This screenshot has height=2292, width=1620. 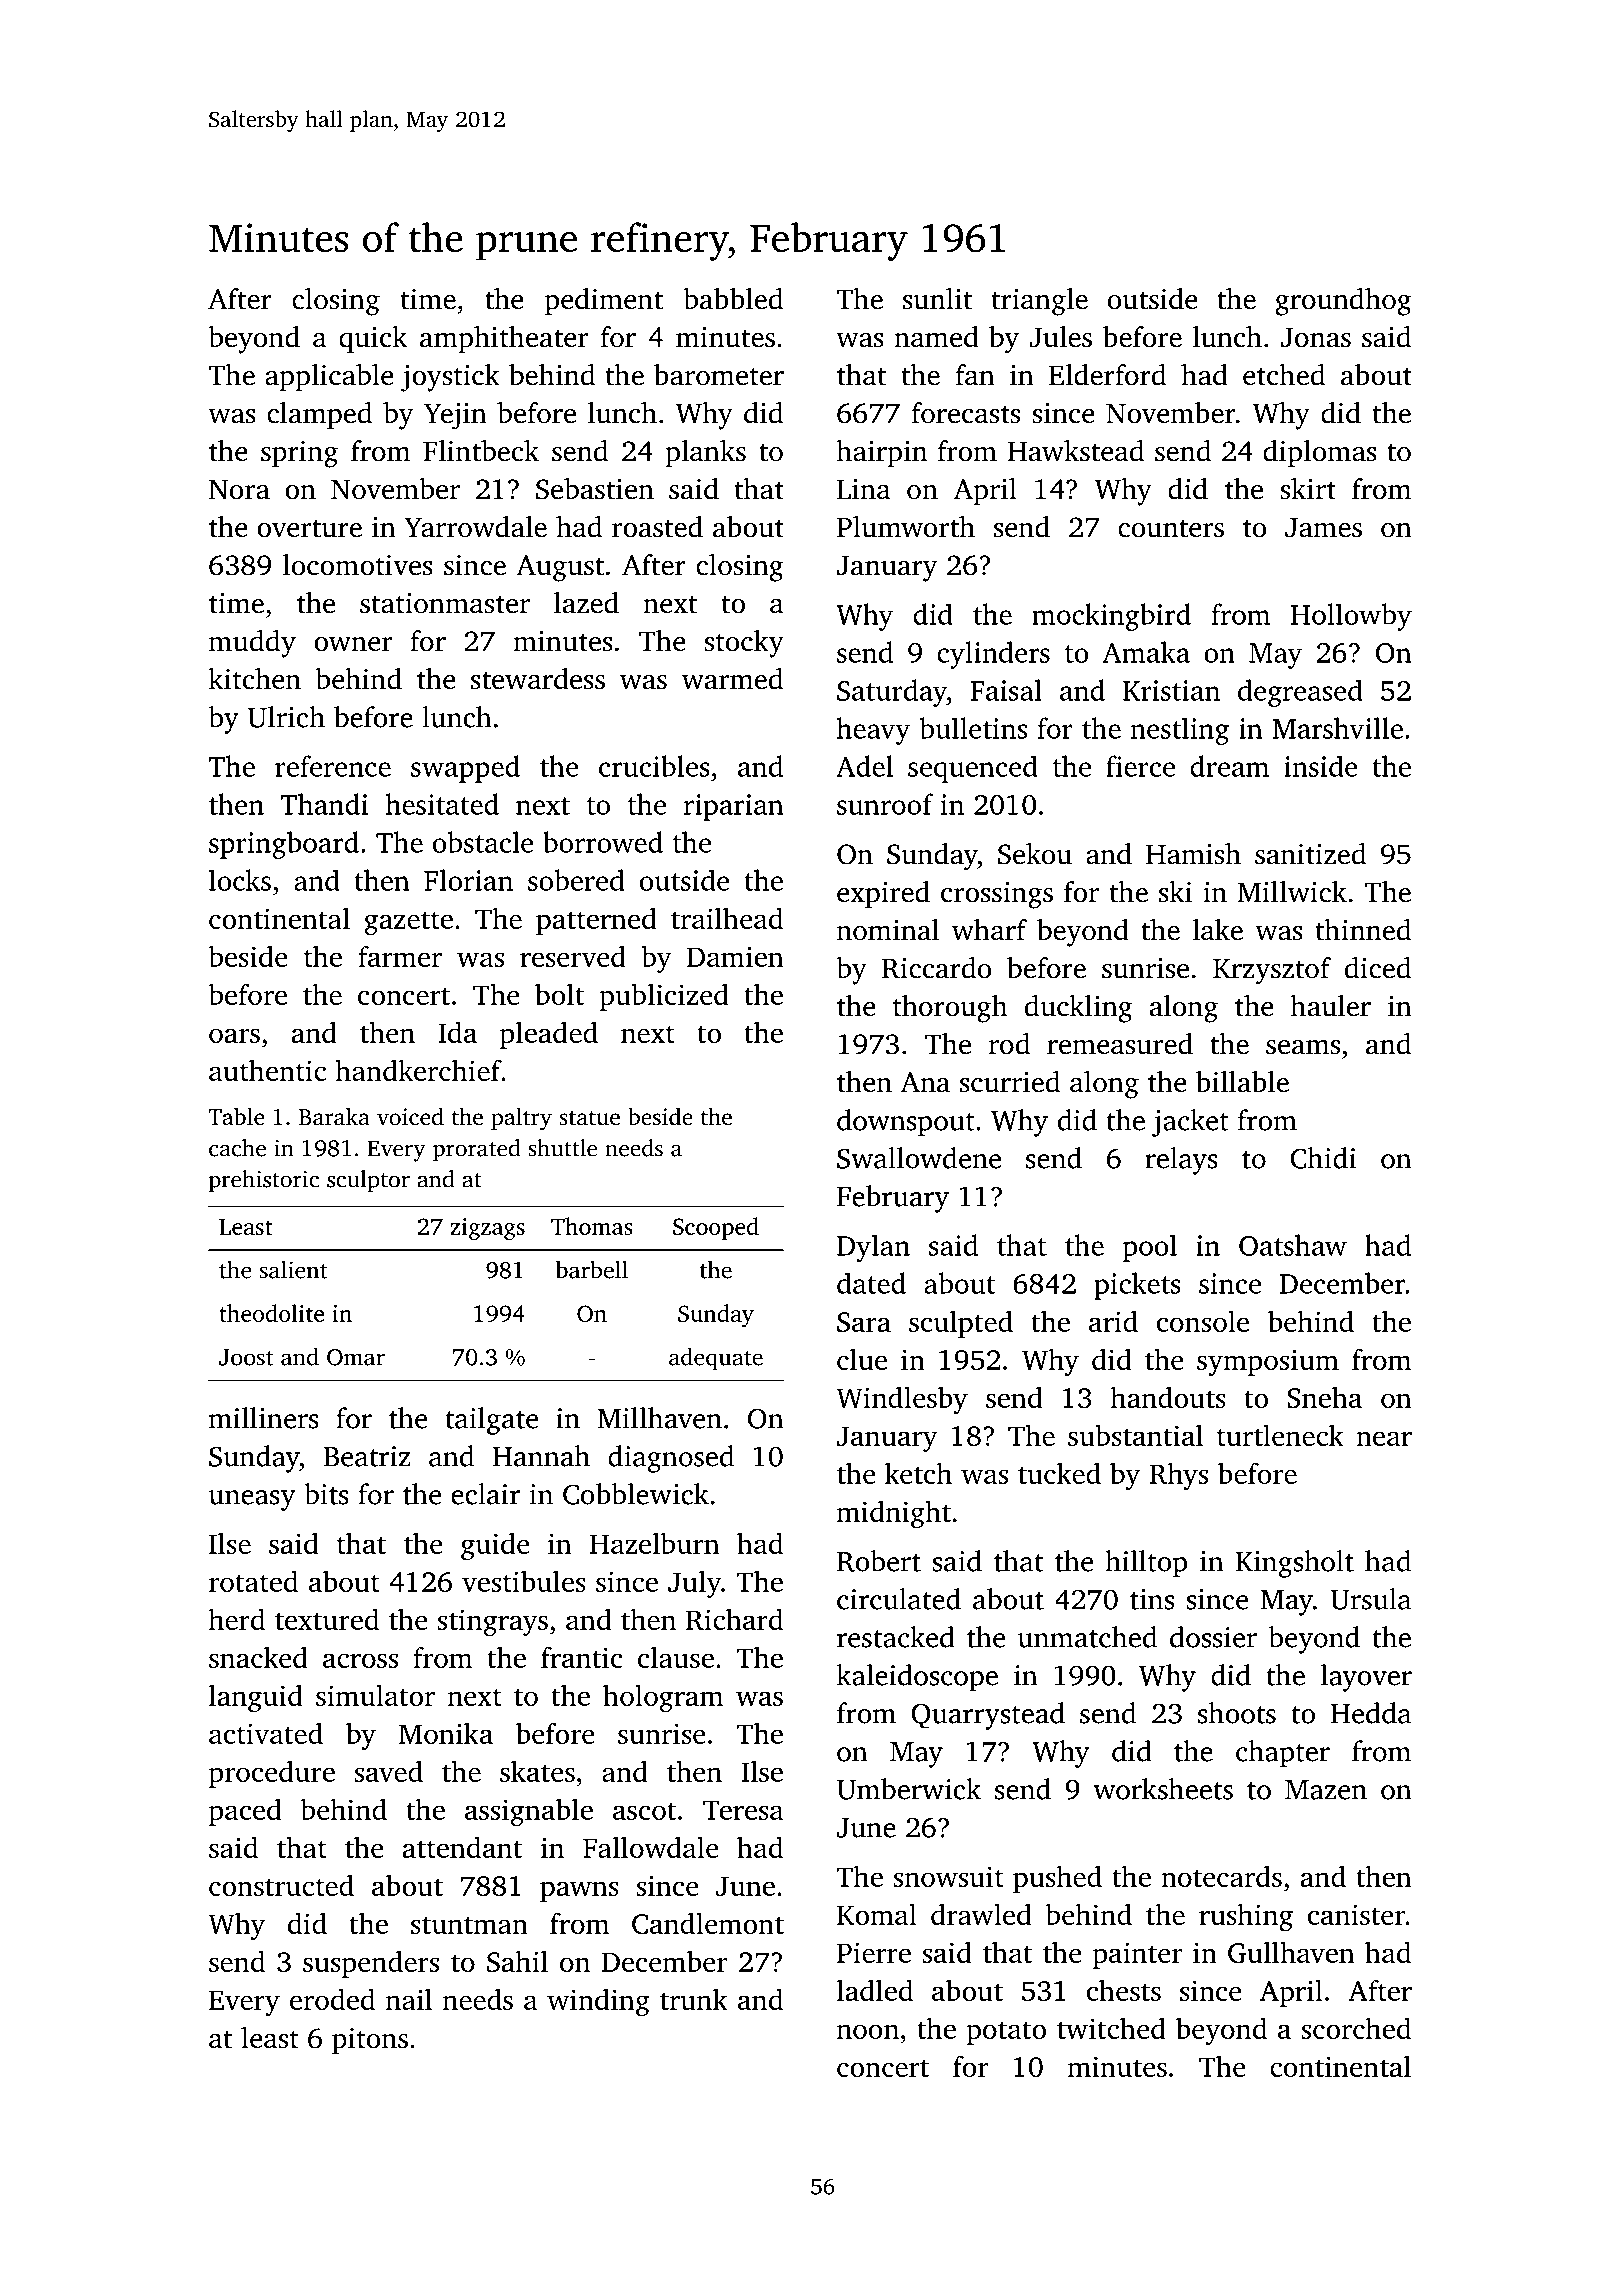 What do you see at coordinates (234, 1035) in the screenshot?
I see `oars` at bounding box center [234, 1035].
